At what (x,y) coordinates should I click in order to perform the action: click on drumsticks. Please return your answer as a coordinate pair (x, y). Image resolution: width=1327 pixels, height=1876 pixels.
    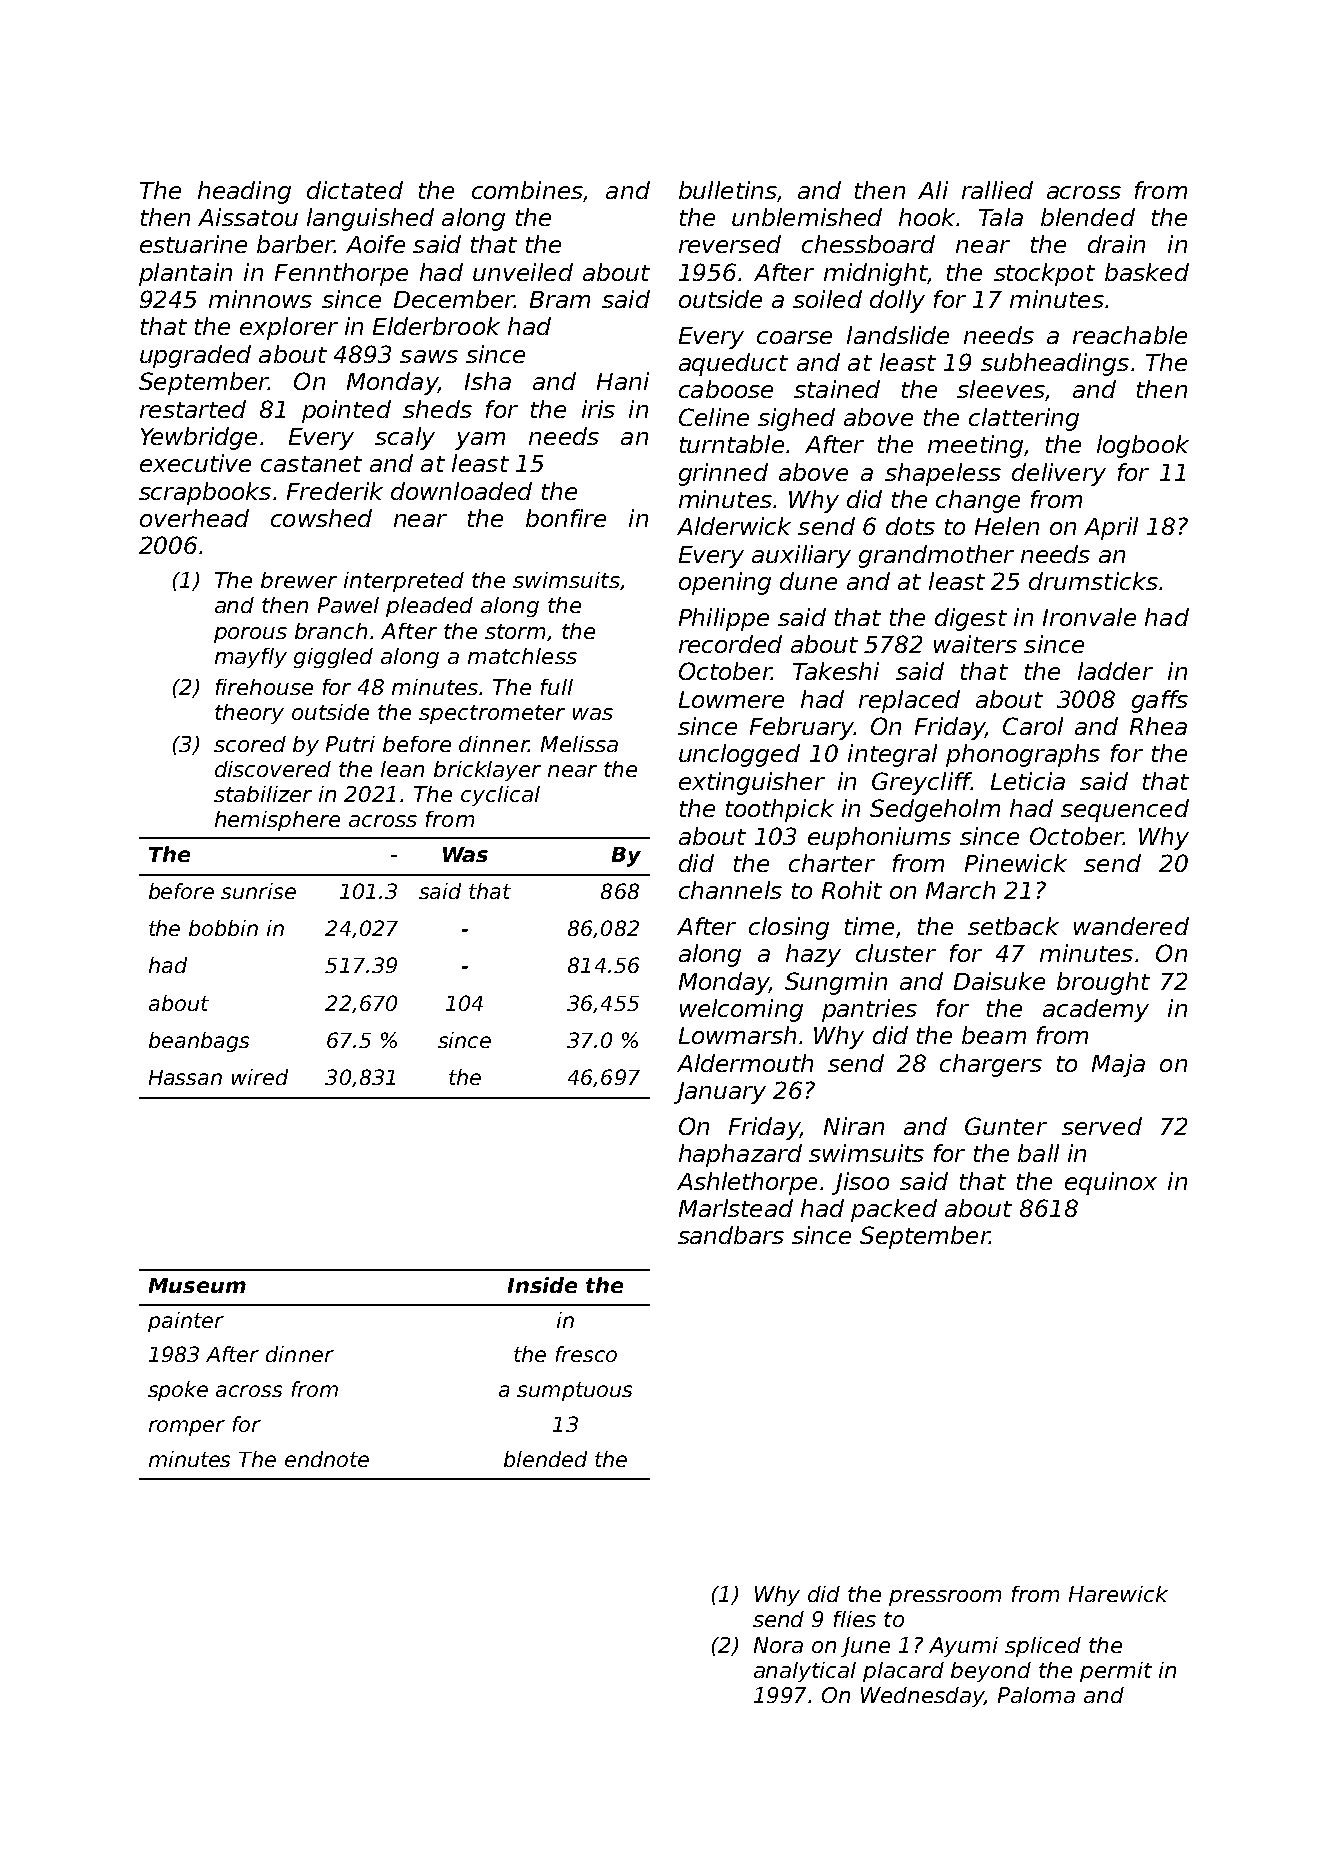
    Looking at the image, I should click on (1093, 581).
